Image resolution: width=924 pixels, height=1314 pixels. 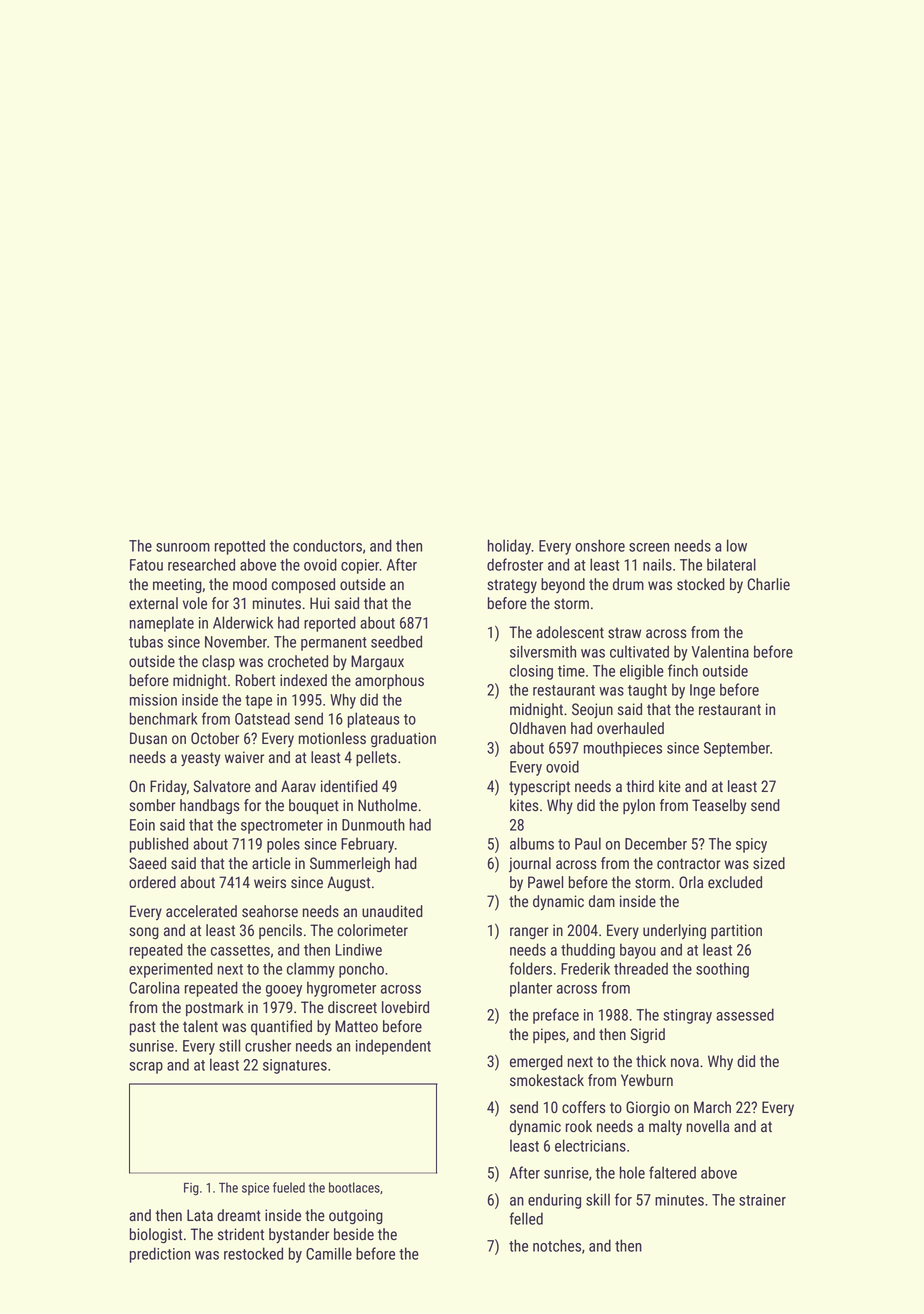 I want to click on screen, so click(x=649, y=547).
